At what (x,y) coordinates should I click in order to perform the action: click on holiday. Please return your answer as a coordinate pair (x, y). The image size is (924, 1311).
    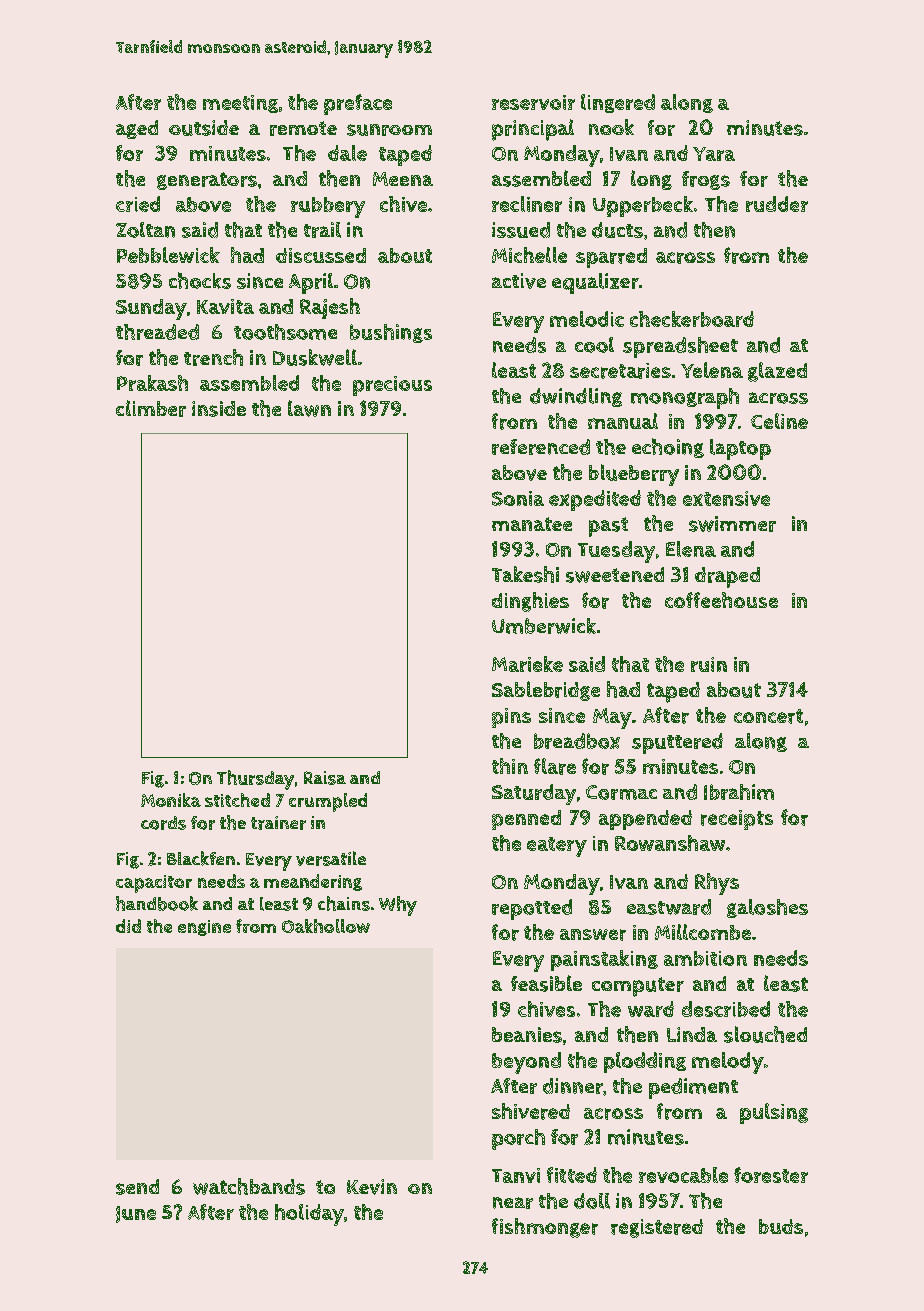
    Looking at the image, I should click on (309, 1215).
